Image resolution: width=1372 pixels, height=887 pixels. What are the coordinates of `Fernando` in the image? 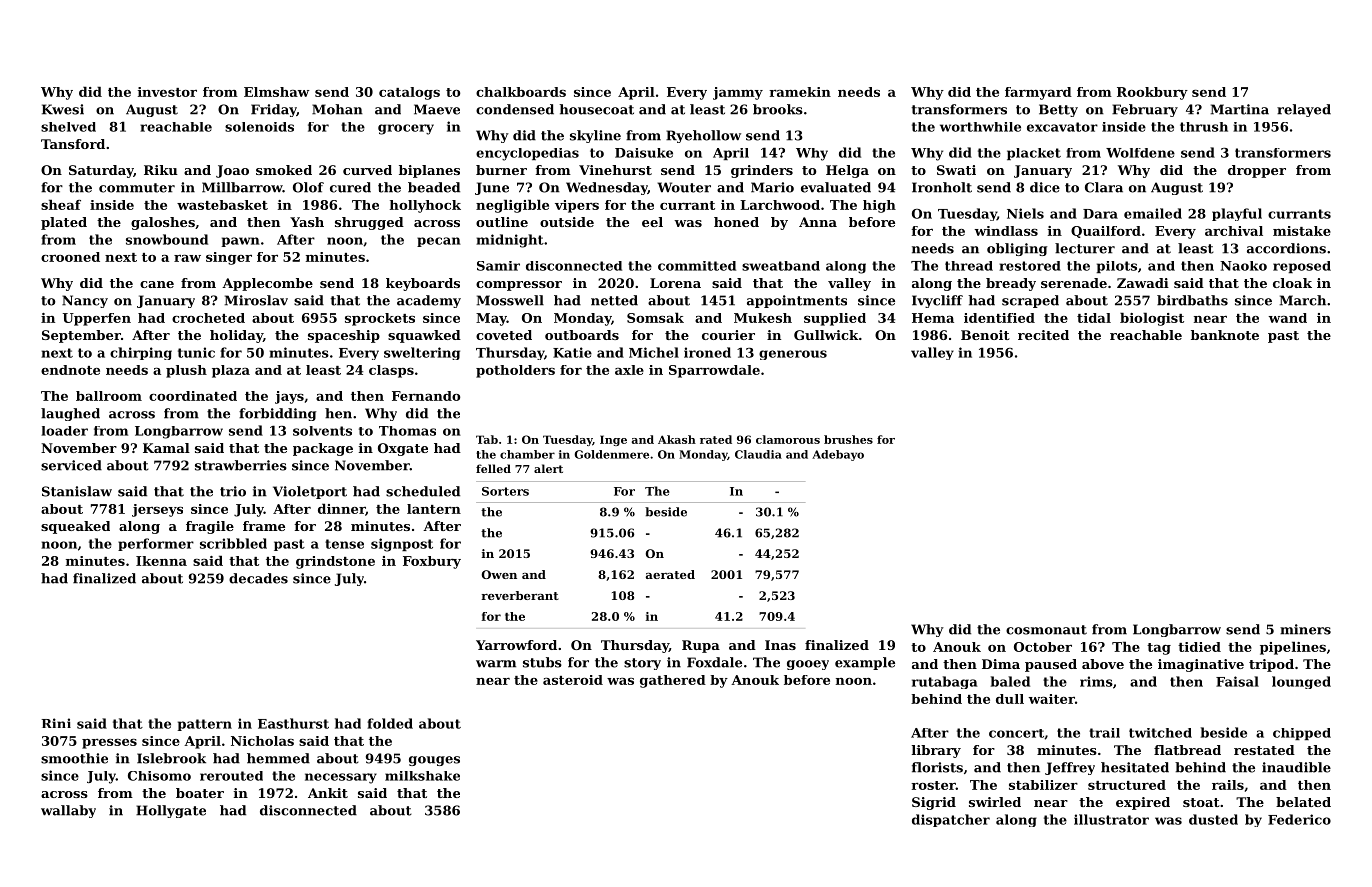 It's located at (426, 396).
